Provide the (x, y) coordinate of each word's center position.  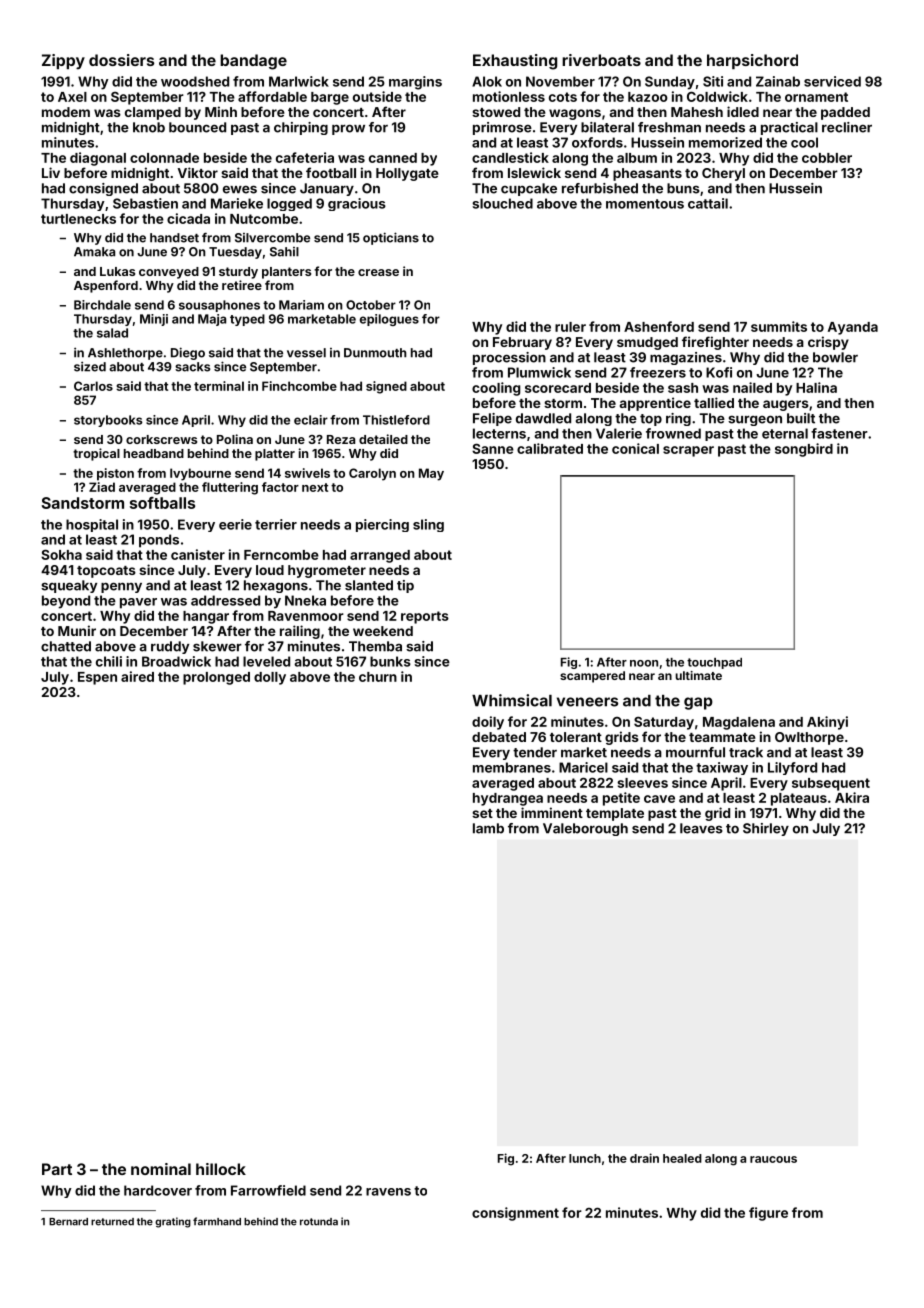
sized (90, 366)
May (431, 474)
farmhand (217, 1221)
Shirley (766, 829)
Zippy (63, 62)
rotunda (319, 1222)
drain (644, 1158)
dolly (270, 678)
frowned (673, 433)
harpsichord (752, 61)
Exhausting (515, 62)
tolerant (576, 737)
